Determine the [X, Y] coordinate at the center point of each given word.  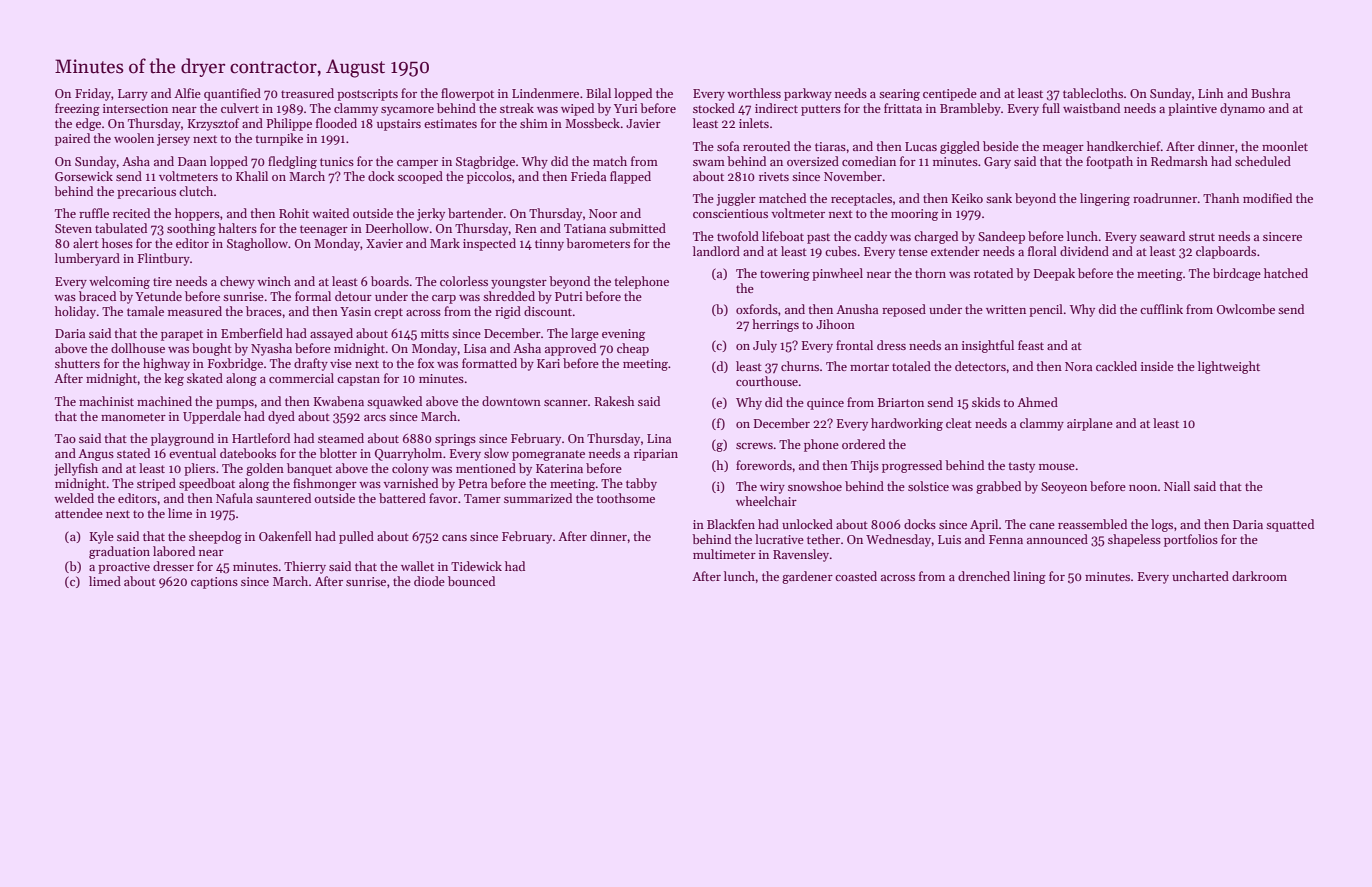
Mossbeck [592, 123]
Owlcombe [1246, 309]
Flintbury [164, 259]
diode [429, 581]
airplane [1090, 424]
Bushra [1270, 93]
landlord [716, 251]
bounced [471, 581]
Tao [65, 438]
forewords [764, 465]
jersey [173, 140]
